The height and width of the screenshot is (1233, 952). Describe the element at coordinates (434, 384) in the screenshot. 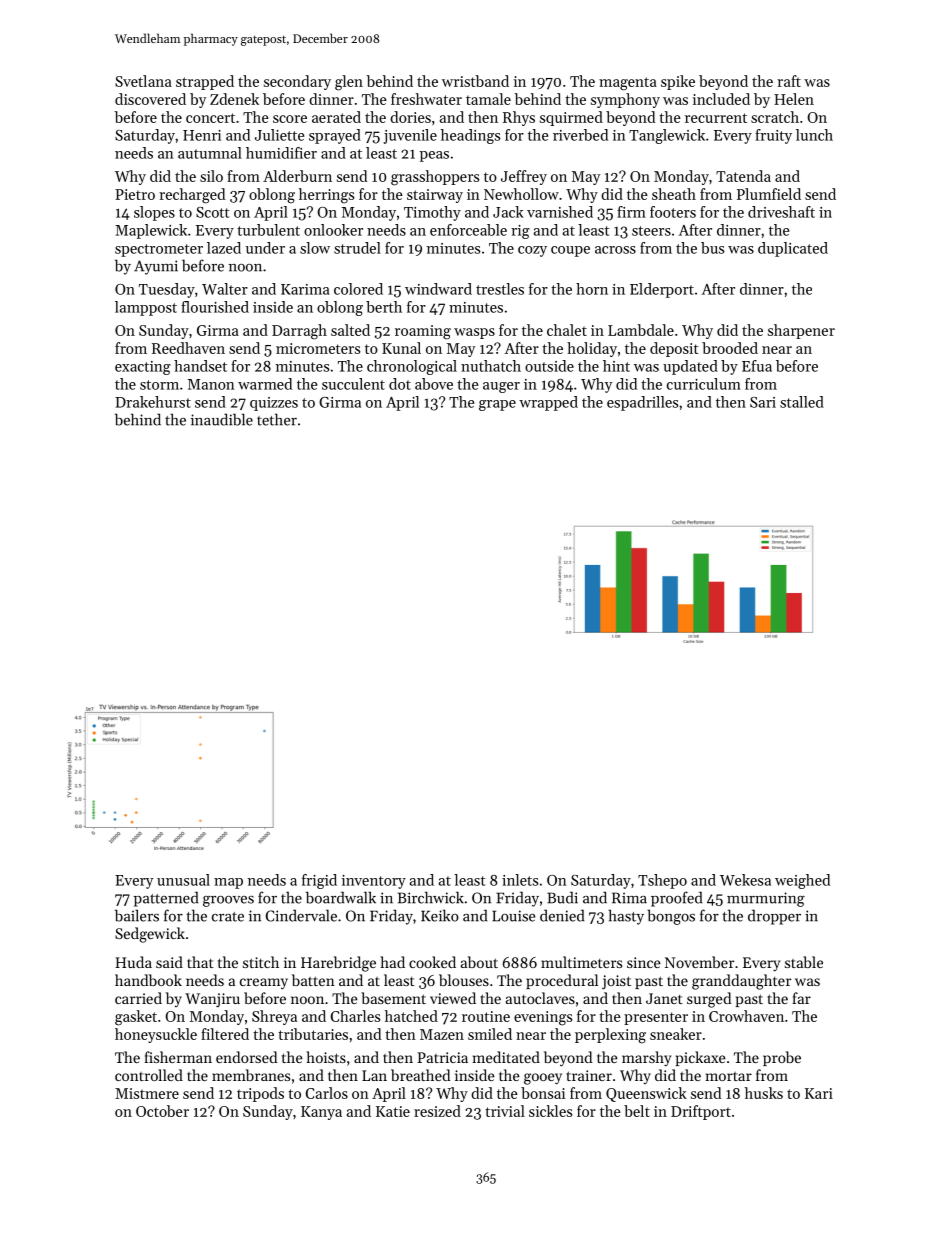

I see `above` at that location.
